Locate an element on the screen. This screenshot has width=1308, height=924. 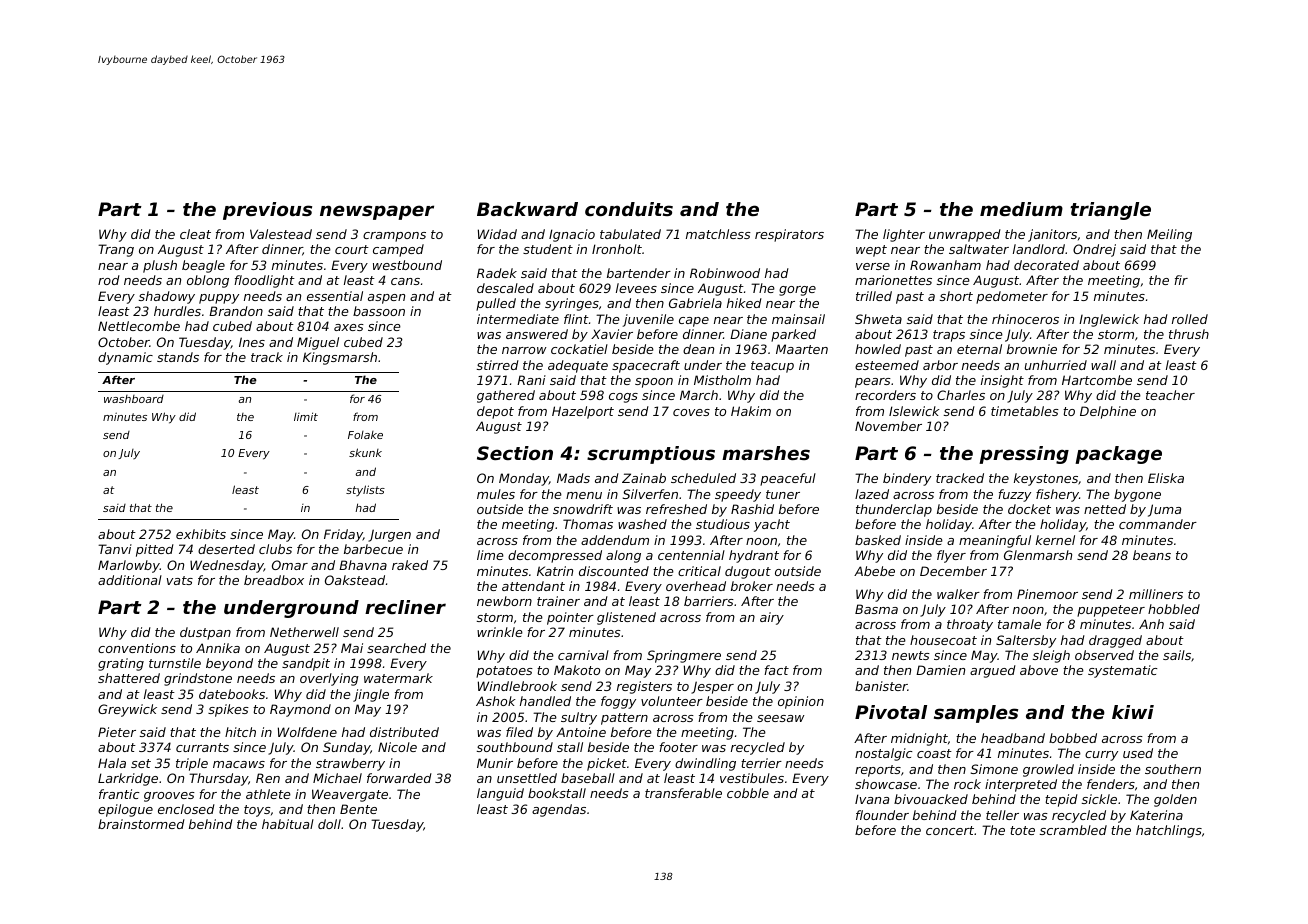
habitual is located at coordinates (288, 824).
